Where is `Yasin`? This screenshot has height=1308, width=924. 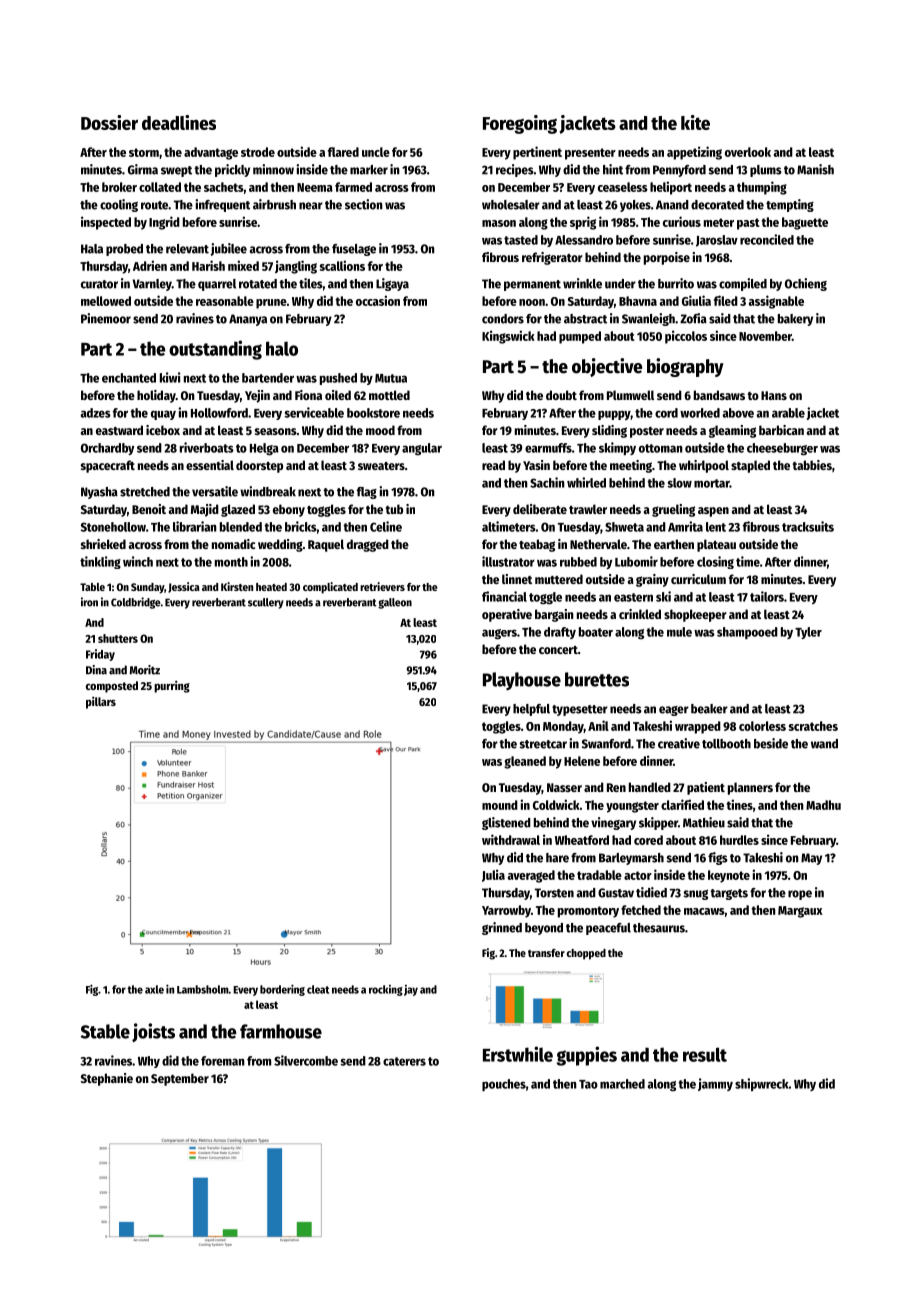 Yasin is located at coordinates (536, 465).
